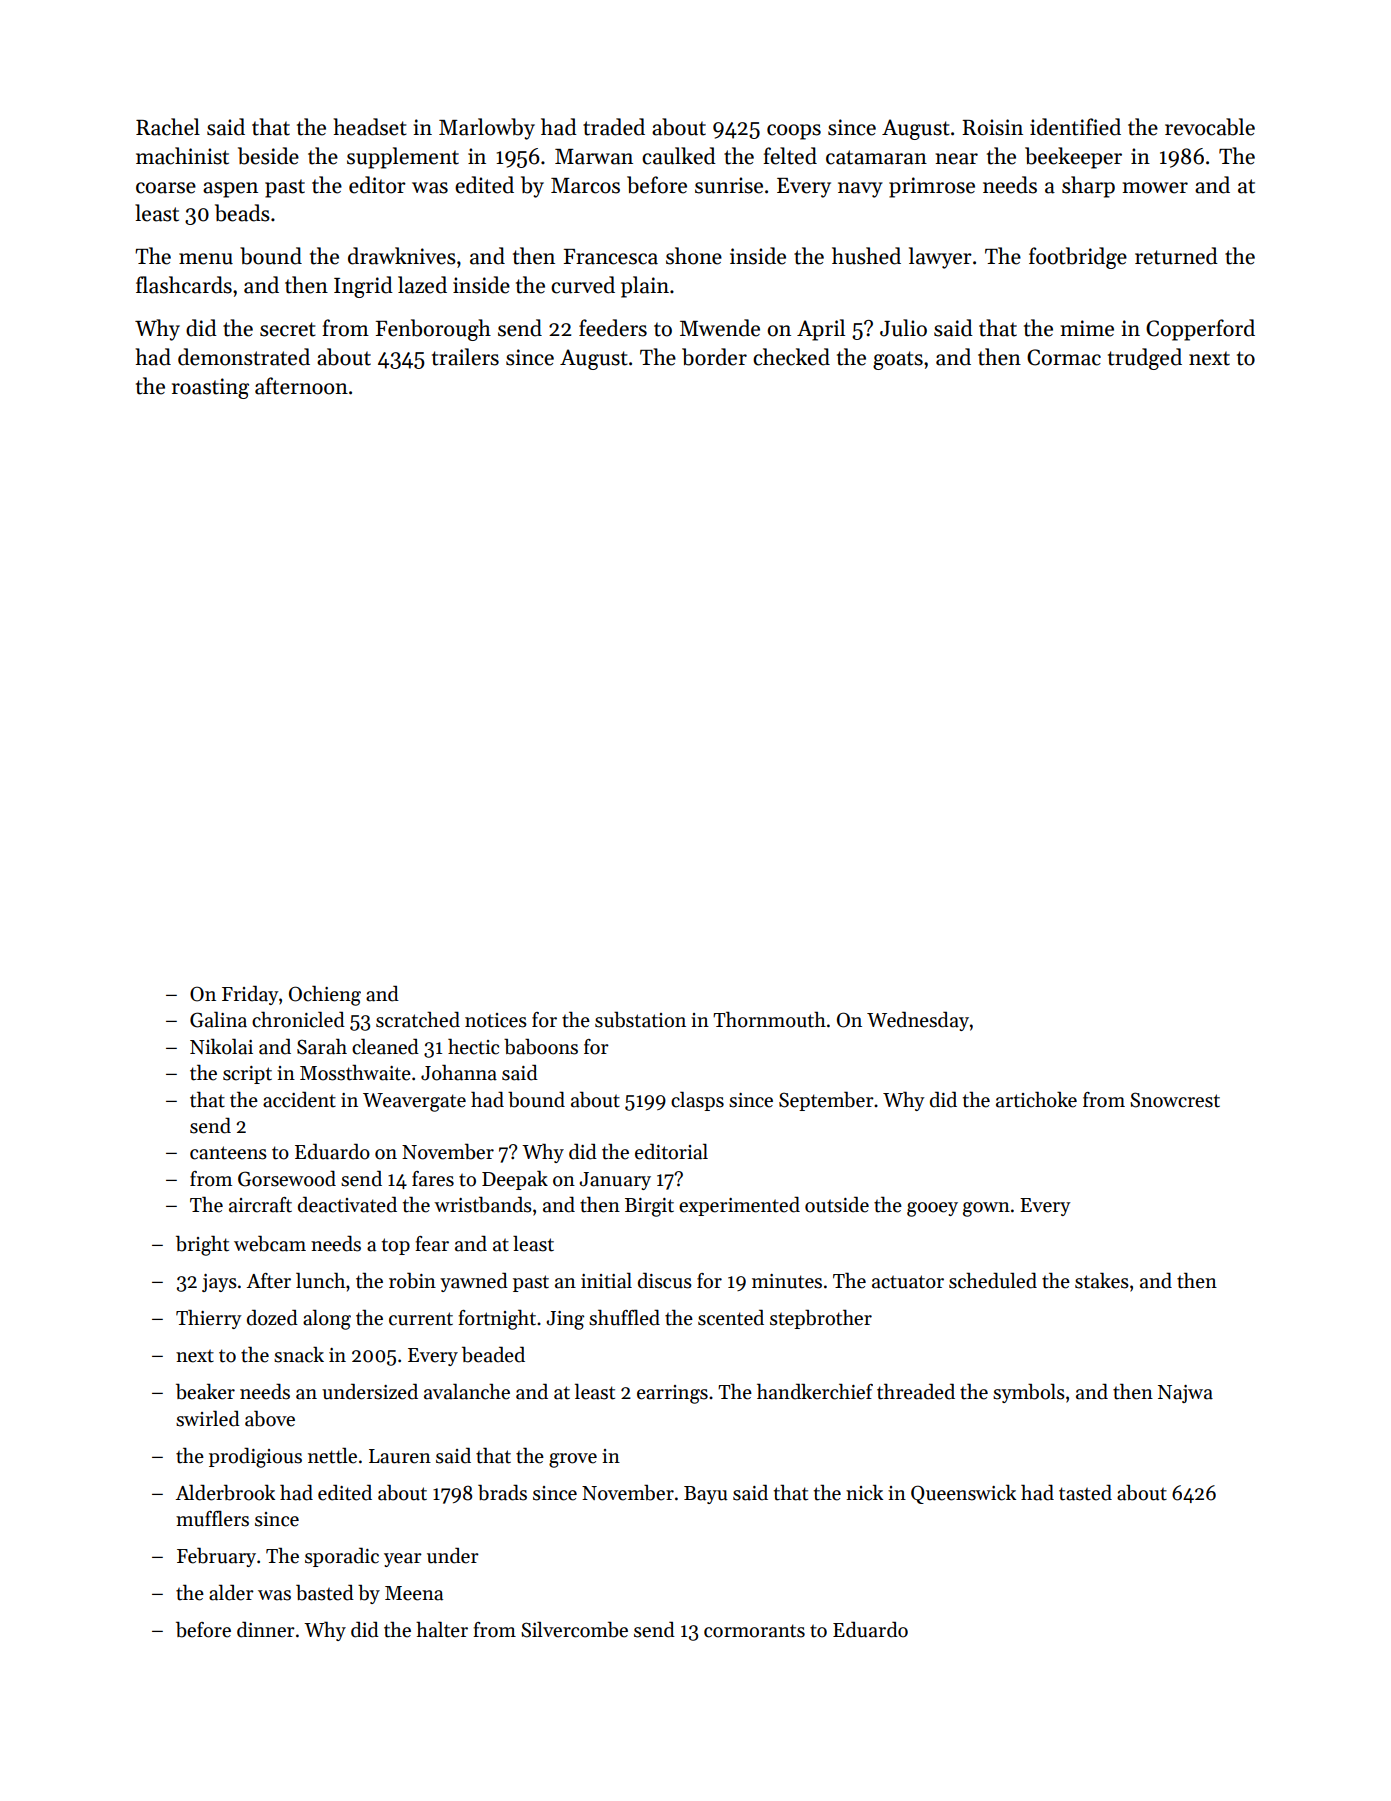 Image resolution: width=1391 pixels, height=1801 pixels. What do you see at coordinates (769, 1019) in the document?
I see `Thornmouth` at bounding box center [769, 1019].
